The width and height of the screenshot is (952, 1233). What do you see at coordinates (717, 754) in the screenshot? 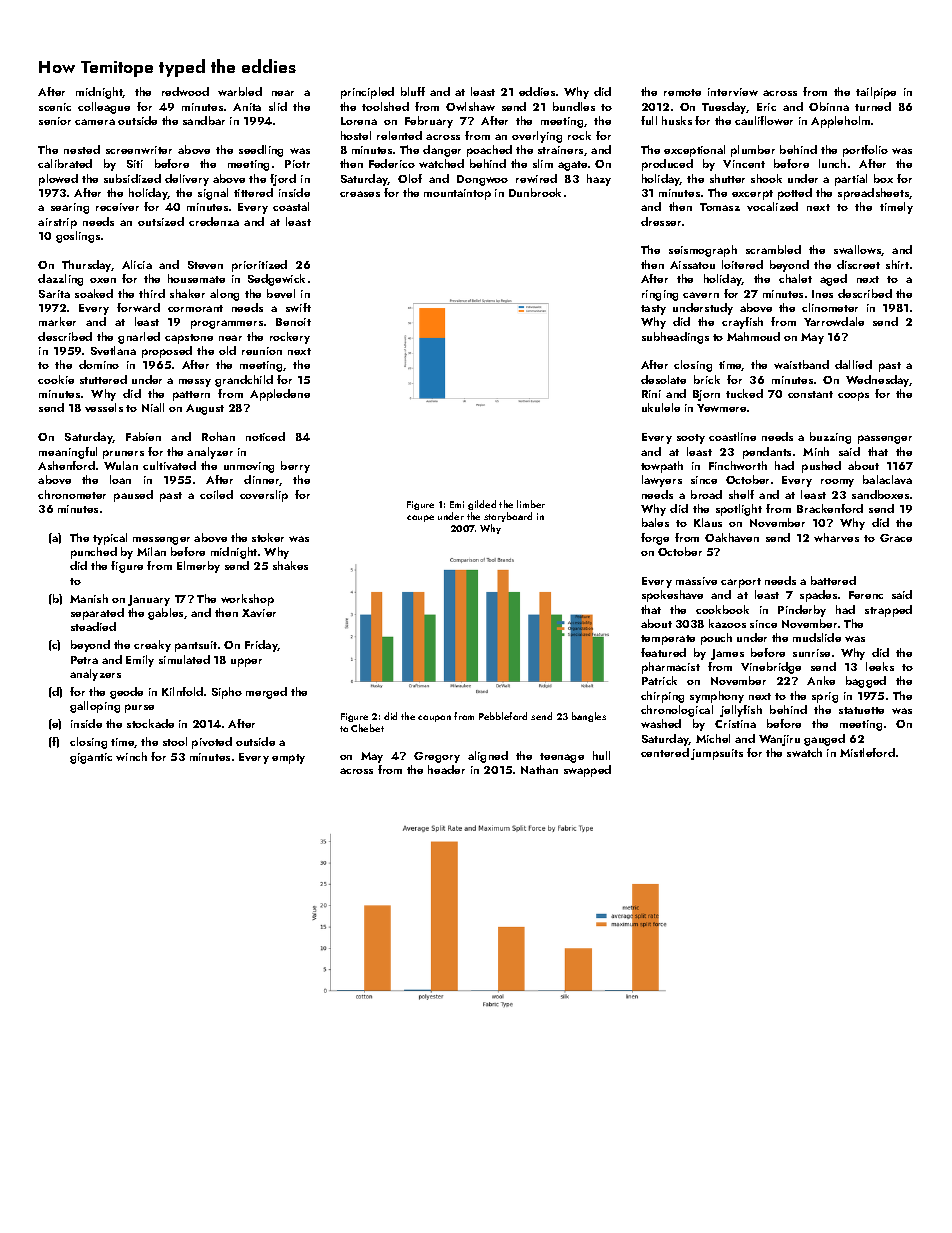
I see `jumpsuits` at bounding box center [717, 754].
